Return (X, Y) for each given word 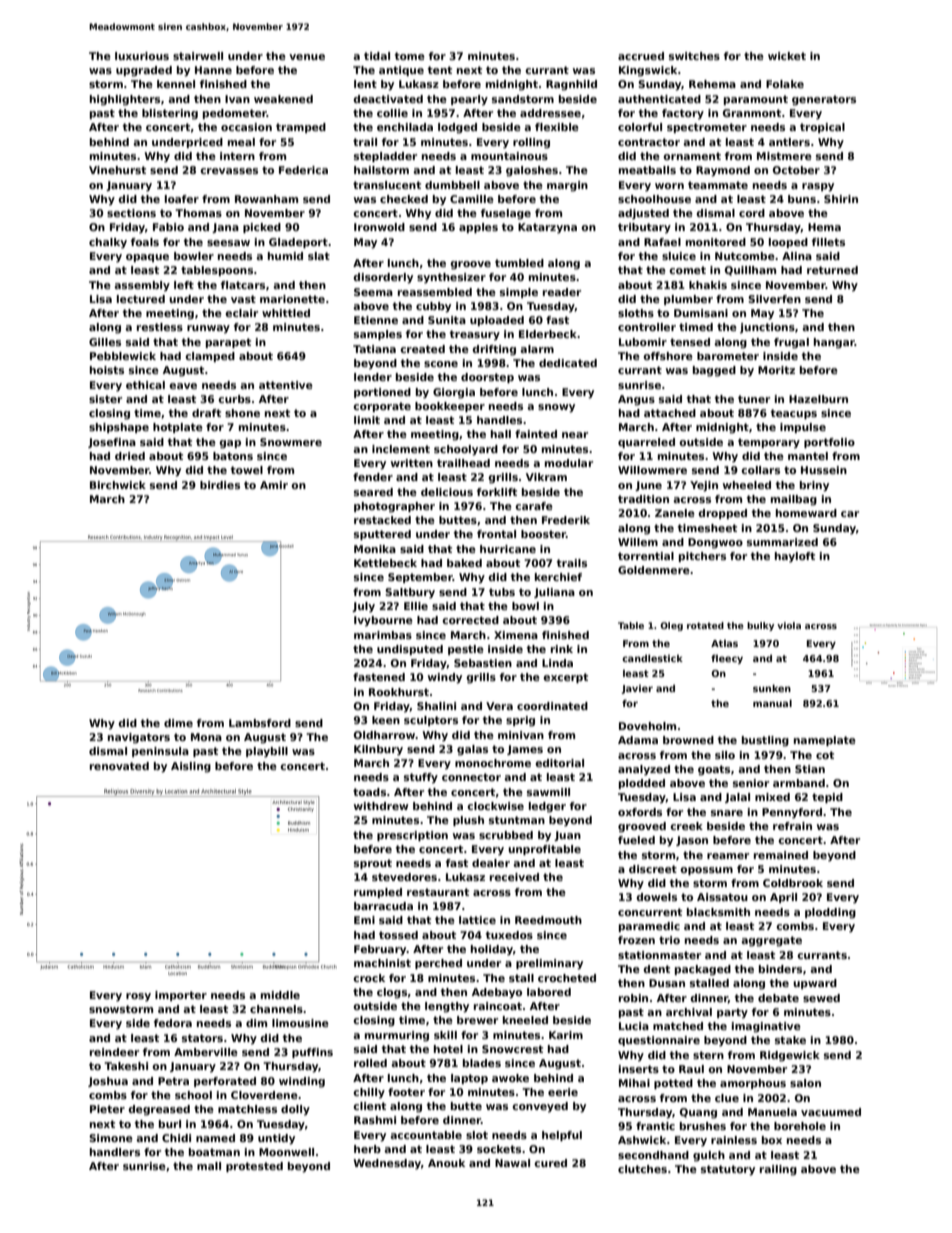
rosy (138, 997)
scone (441, 364)
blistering (170, 114)
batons (233, 456)
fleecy (727, 659)
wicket (787, 56)
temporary (769, 443)
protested (254, 1167)
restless (160, 327)
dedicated (568, 363)
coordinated (552, 706)
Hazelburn (818, 399)
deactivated (388, 99)
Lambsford (260, 723)
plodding (830, 913)
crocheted (567, 978)
